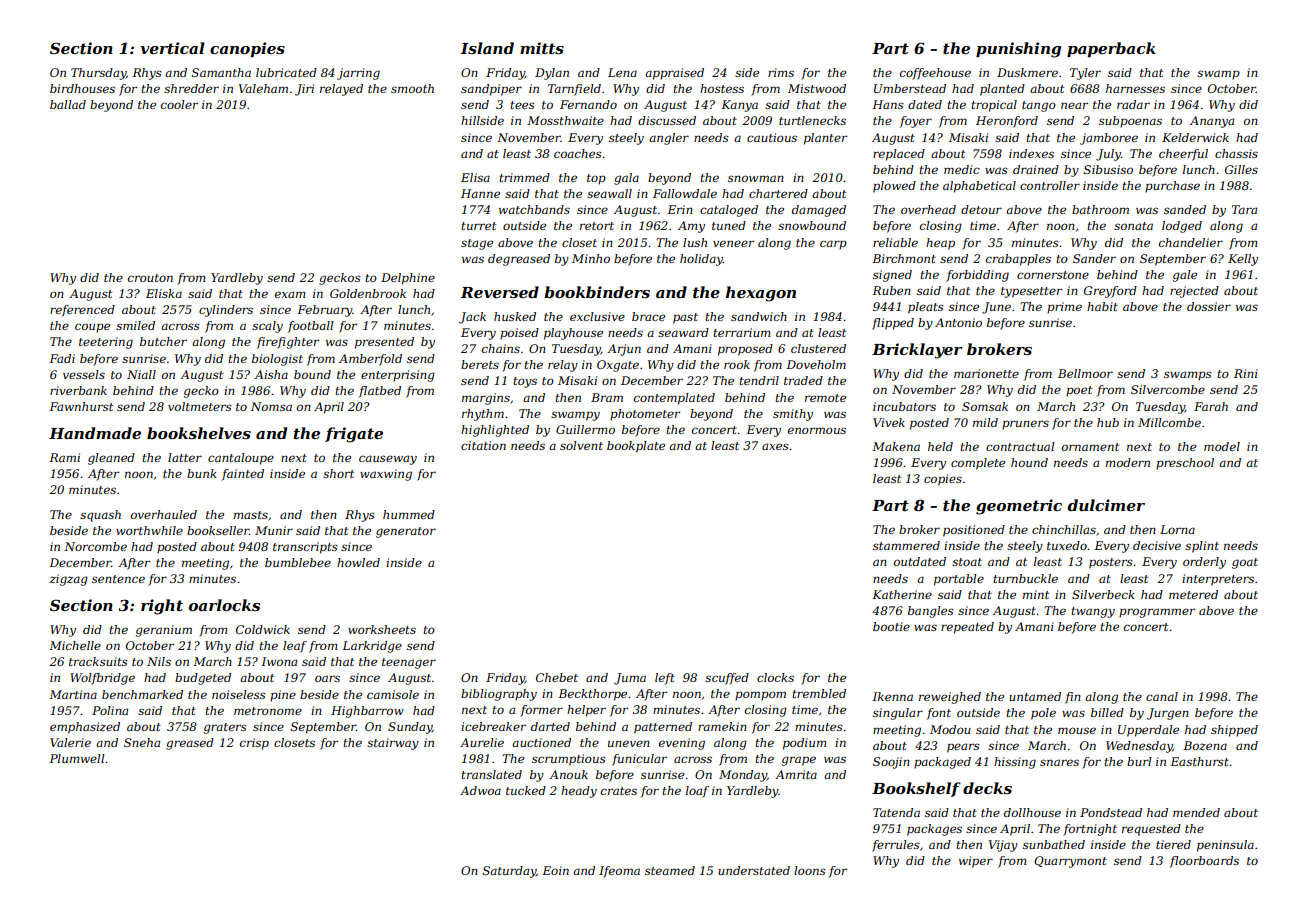  What do you see at coordinates (298, 562) in the document?
I see `bumblebee` at bounding box center [298, 562].
